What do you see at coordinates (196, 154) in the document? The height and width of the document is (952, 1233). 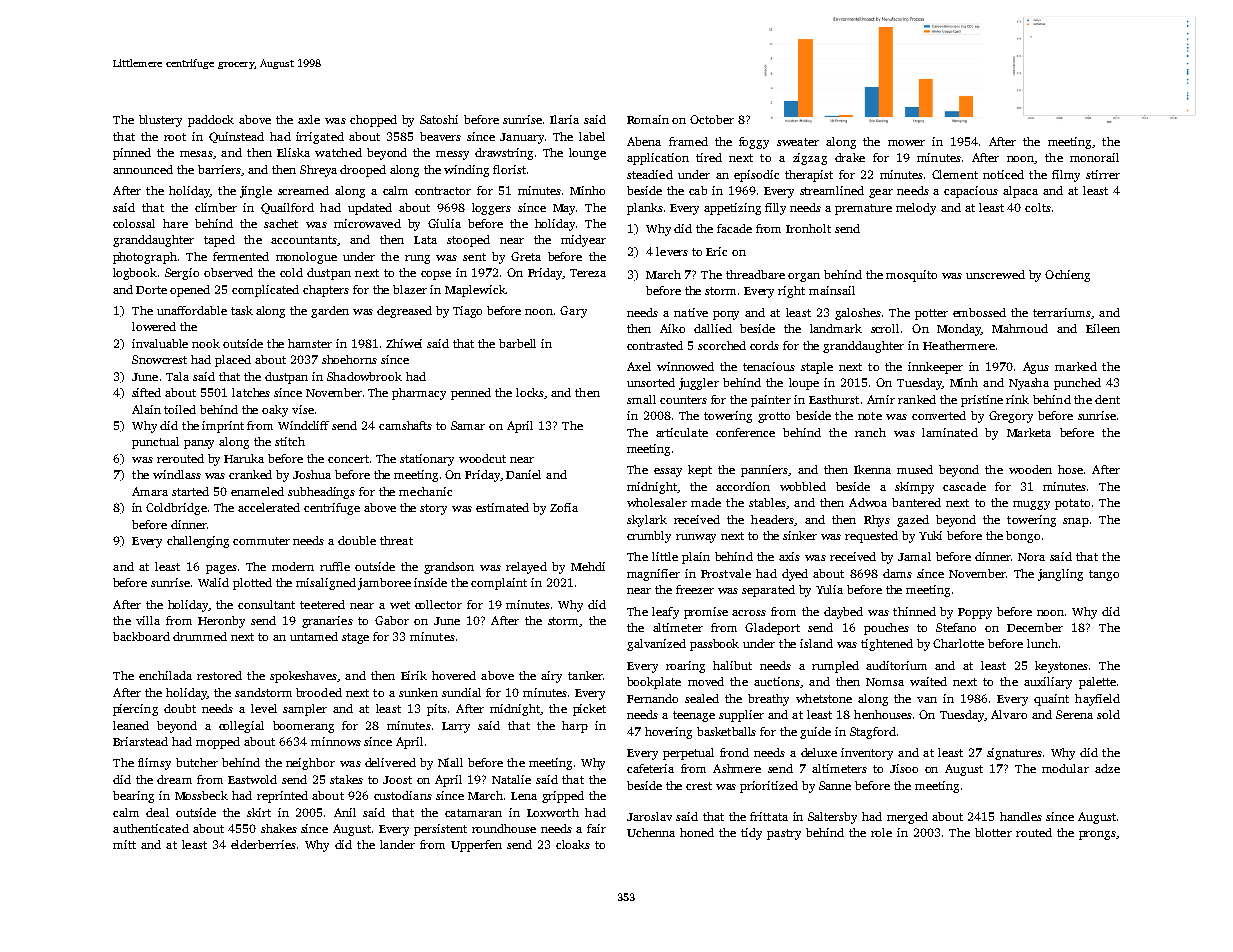 I see `mesas` at bounding box center [196, 154].
